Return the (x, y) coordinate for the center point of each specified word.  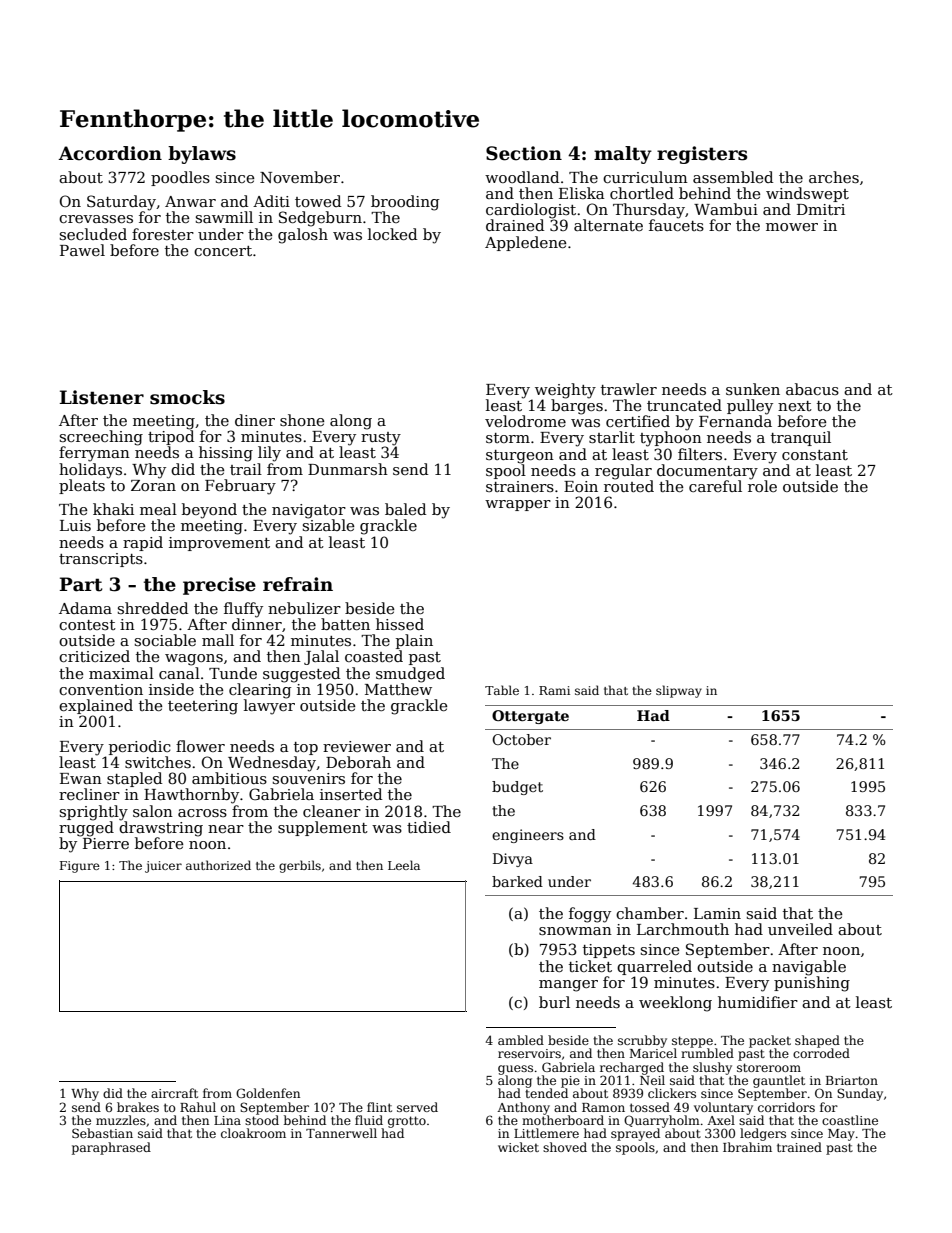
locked (392, 234)
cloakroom (253, 1133)
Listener (102, 397)
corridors (786, 1107)
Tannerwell (341, 1133)
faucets (676, 225)
